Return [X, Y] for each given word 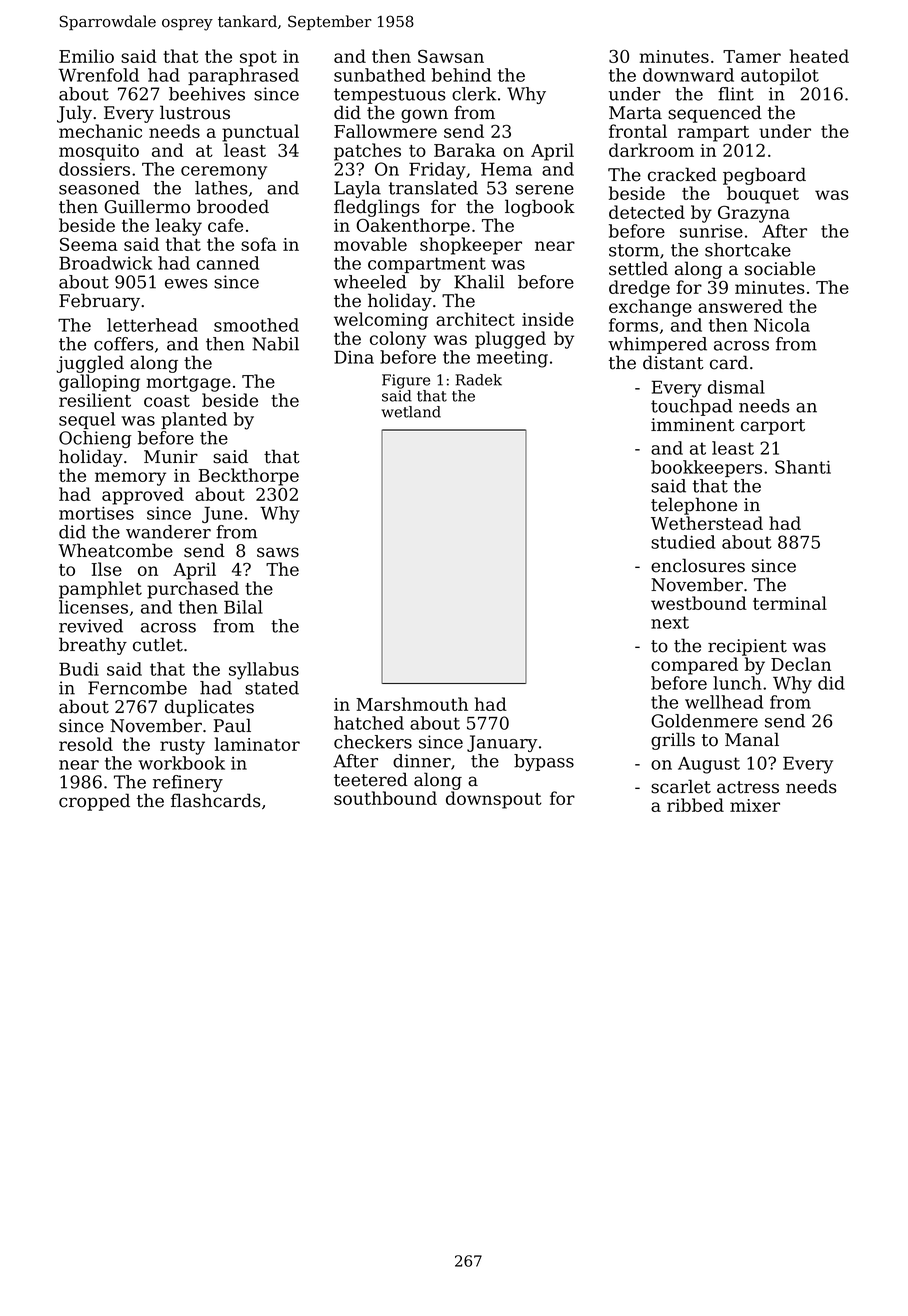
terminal [790, 603]
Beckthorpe [249, 477]
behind [461, 75]
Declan [801, 664]
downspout [494, 800]
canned [228, 263]
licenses [93, 607]
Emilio [86, 56]
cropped [94, 802]
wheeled [370, 282]
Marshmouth [412, 704]
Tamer [752, 56]
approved [143, 496]
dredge [639, 289]
